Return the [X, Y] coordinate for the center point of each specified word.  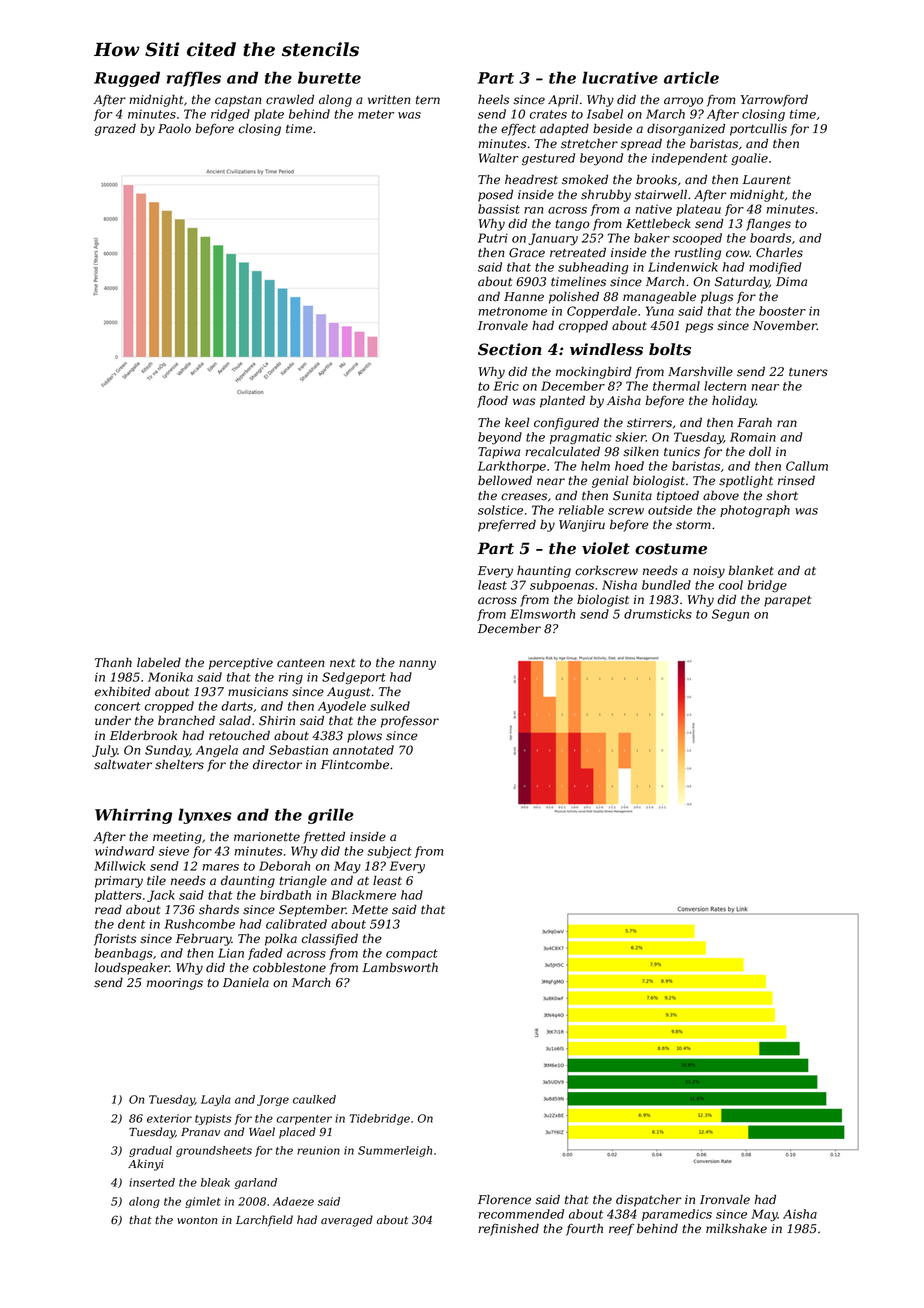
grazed [115, 129]
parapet [787, 601]
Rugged [127, 79]
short [782, 496]
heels [494, 99]
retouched [239, 735]
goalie [749, 159]
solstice [500, 510]
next [342, 663]
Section [510, 349]
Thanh [113, 662]
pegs [699, 328]
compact [412, 954]
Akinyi [146, 1165]
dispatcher [649, 1201]
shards [219, 909]
